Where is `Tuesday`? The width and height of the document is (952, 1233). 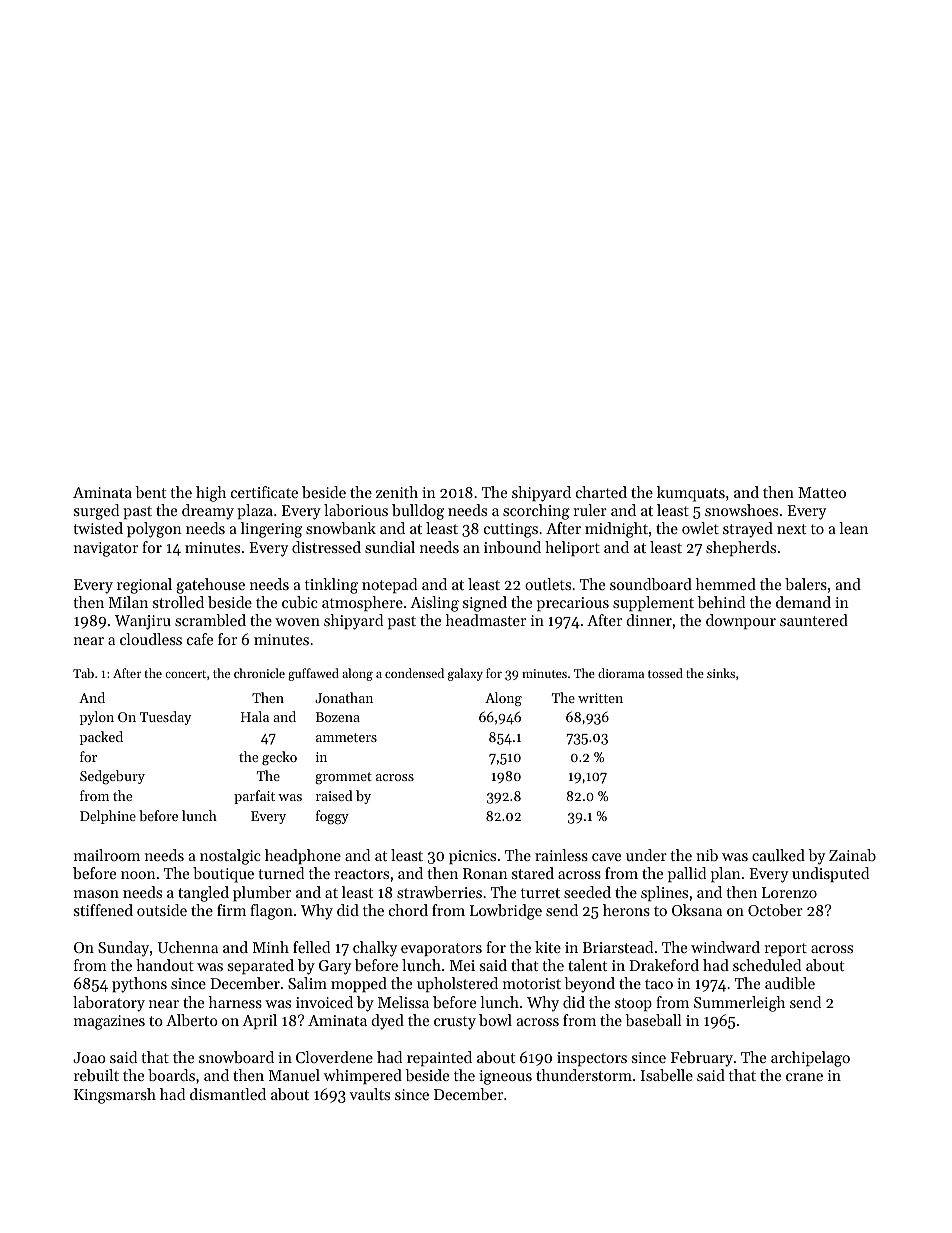 Tuesday is located at coordinates (165, 718).
